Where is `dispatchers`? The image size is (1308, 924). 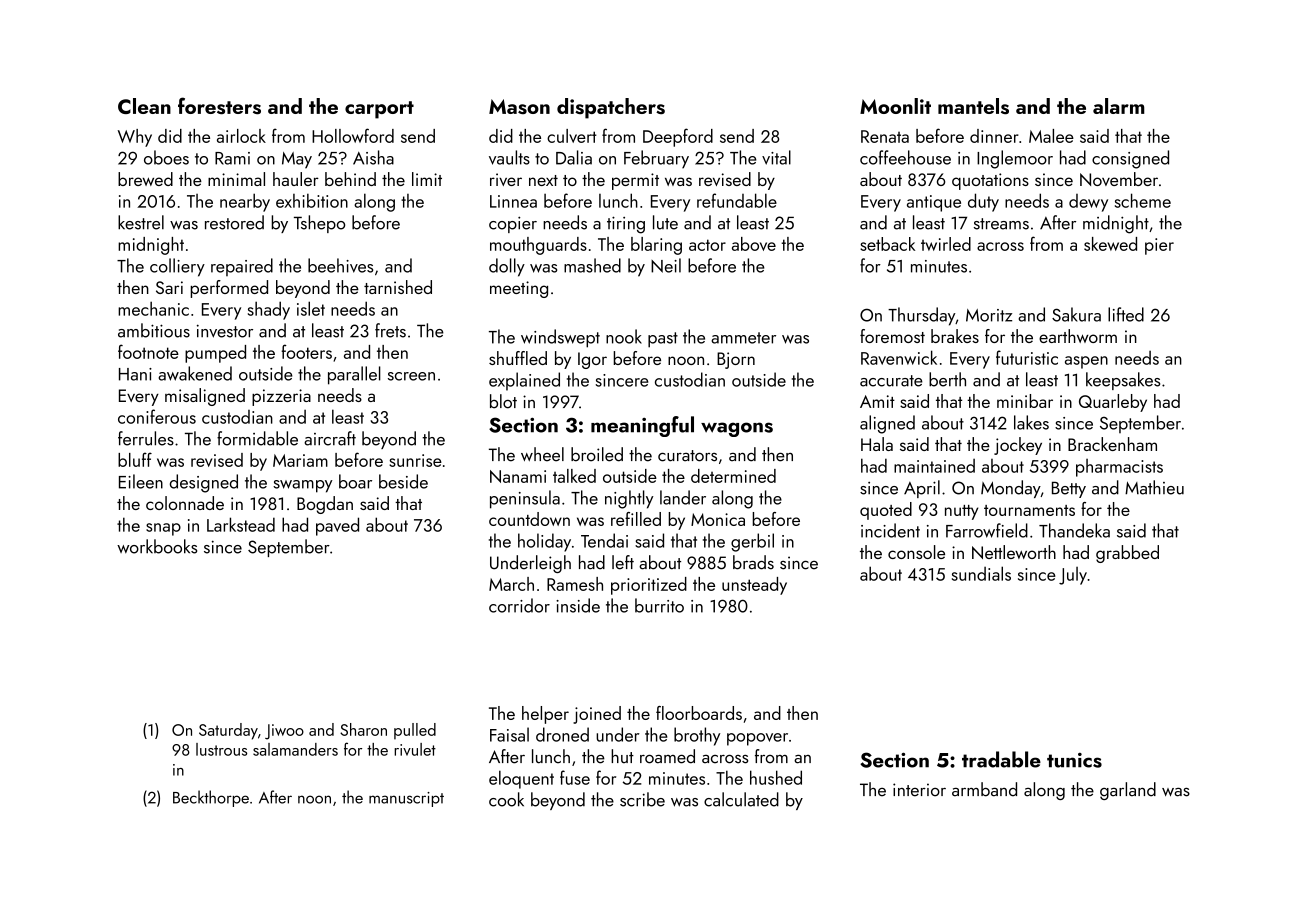 dispatchers is located at coordinates (611, 108).
